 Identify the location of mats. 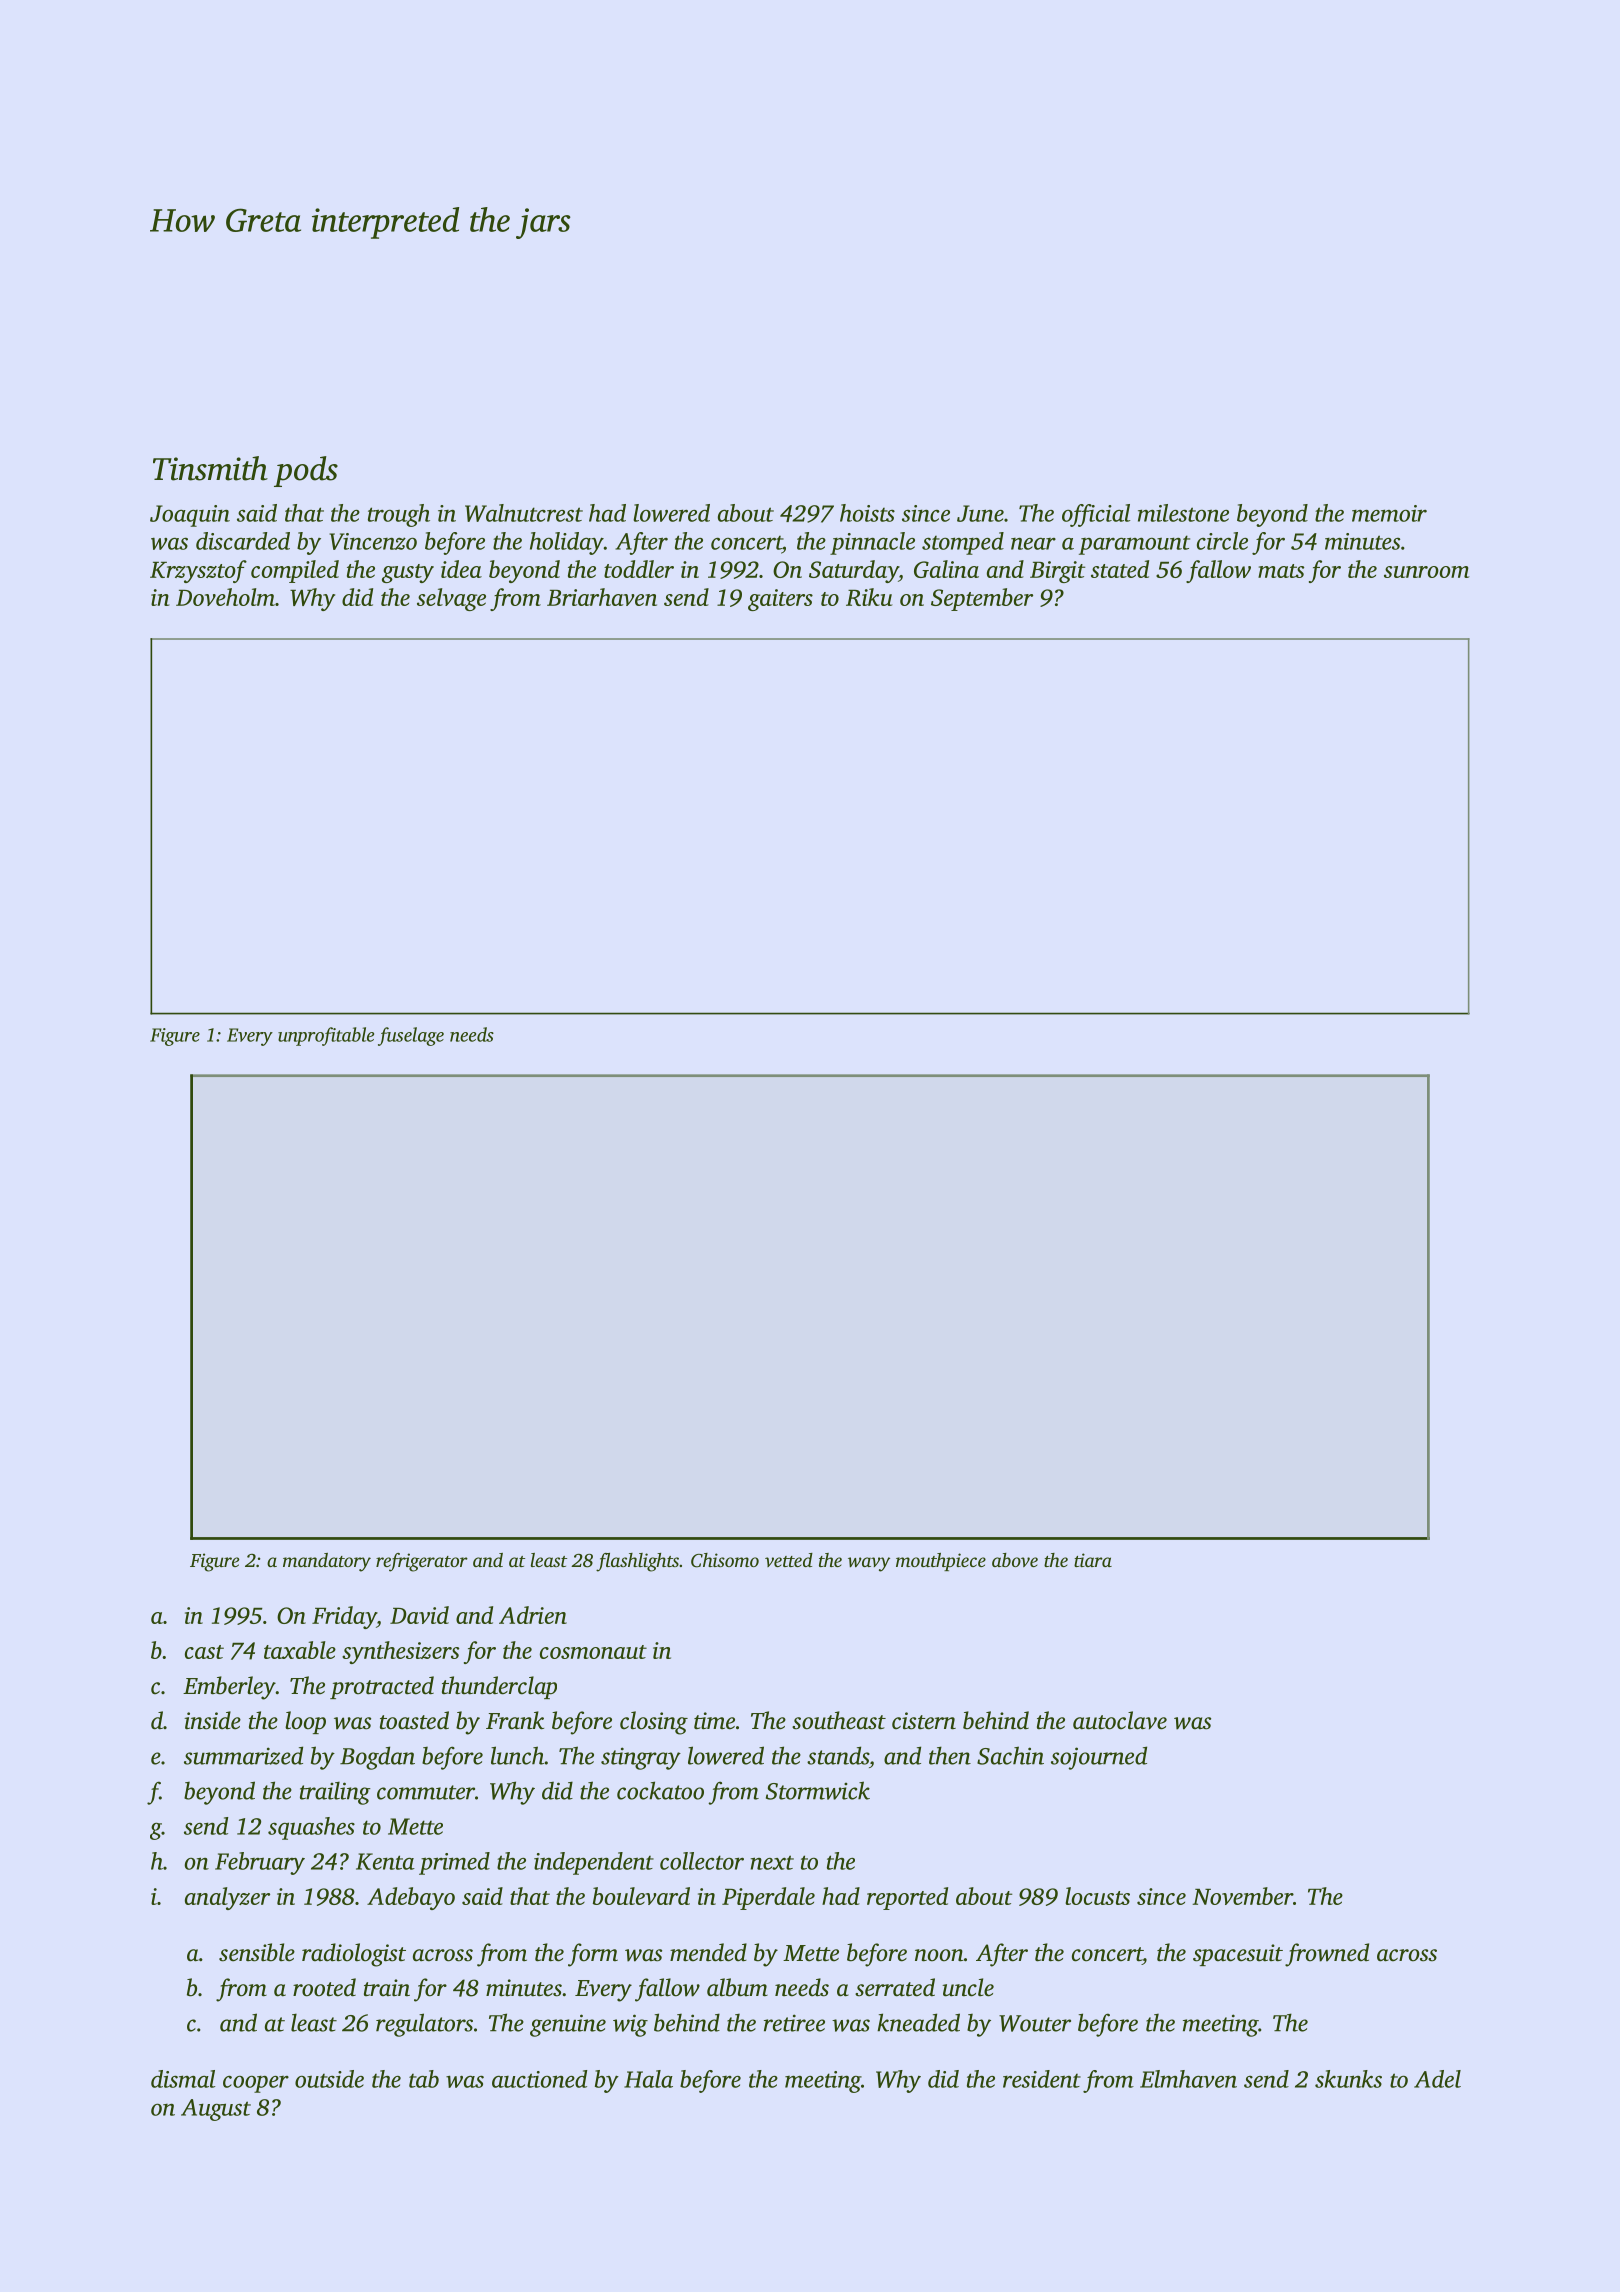
(1281, 571).
